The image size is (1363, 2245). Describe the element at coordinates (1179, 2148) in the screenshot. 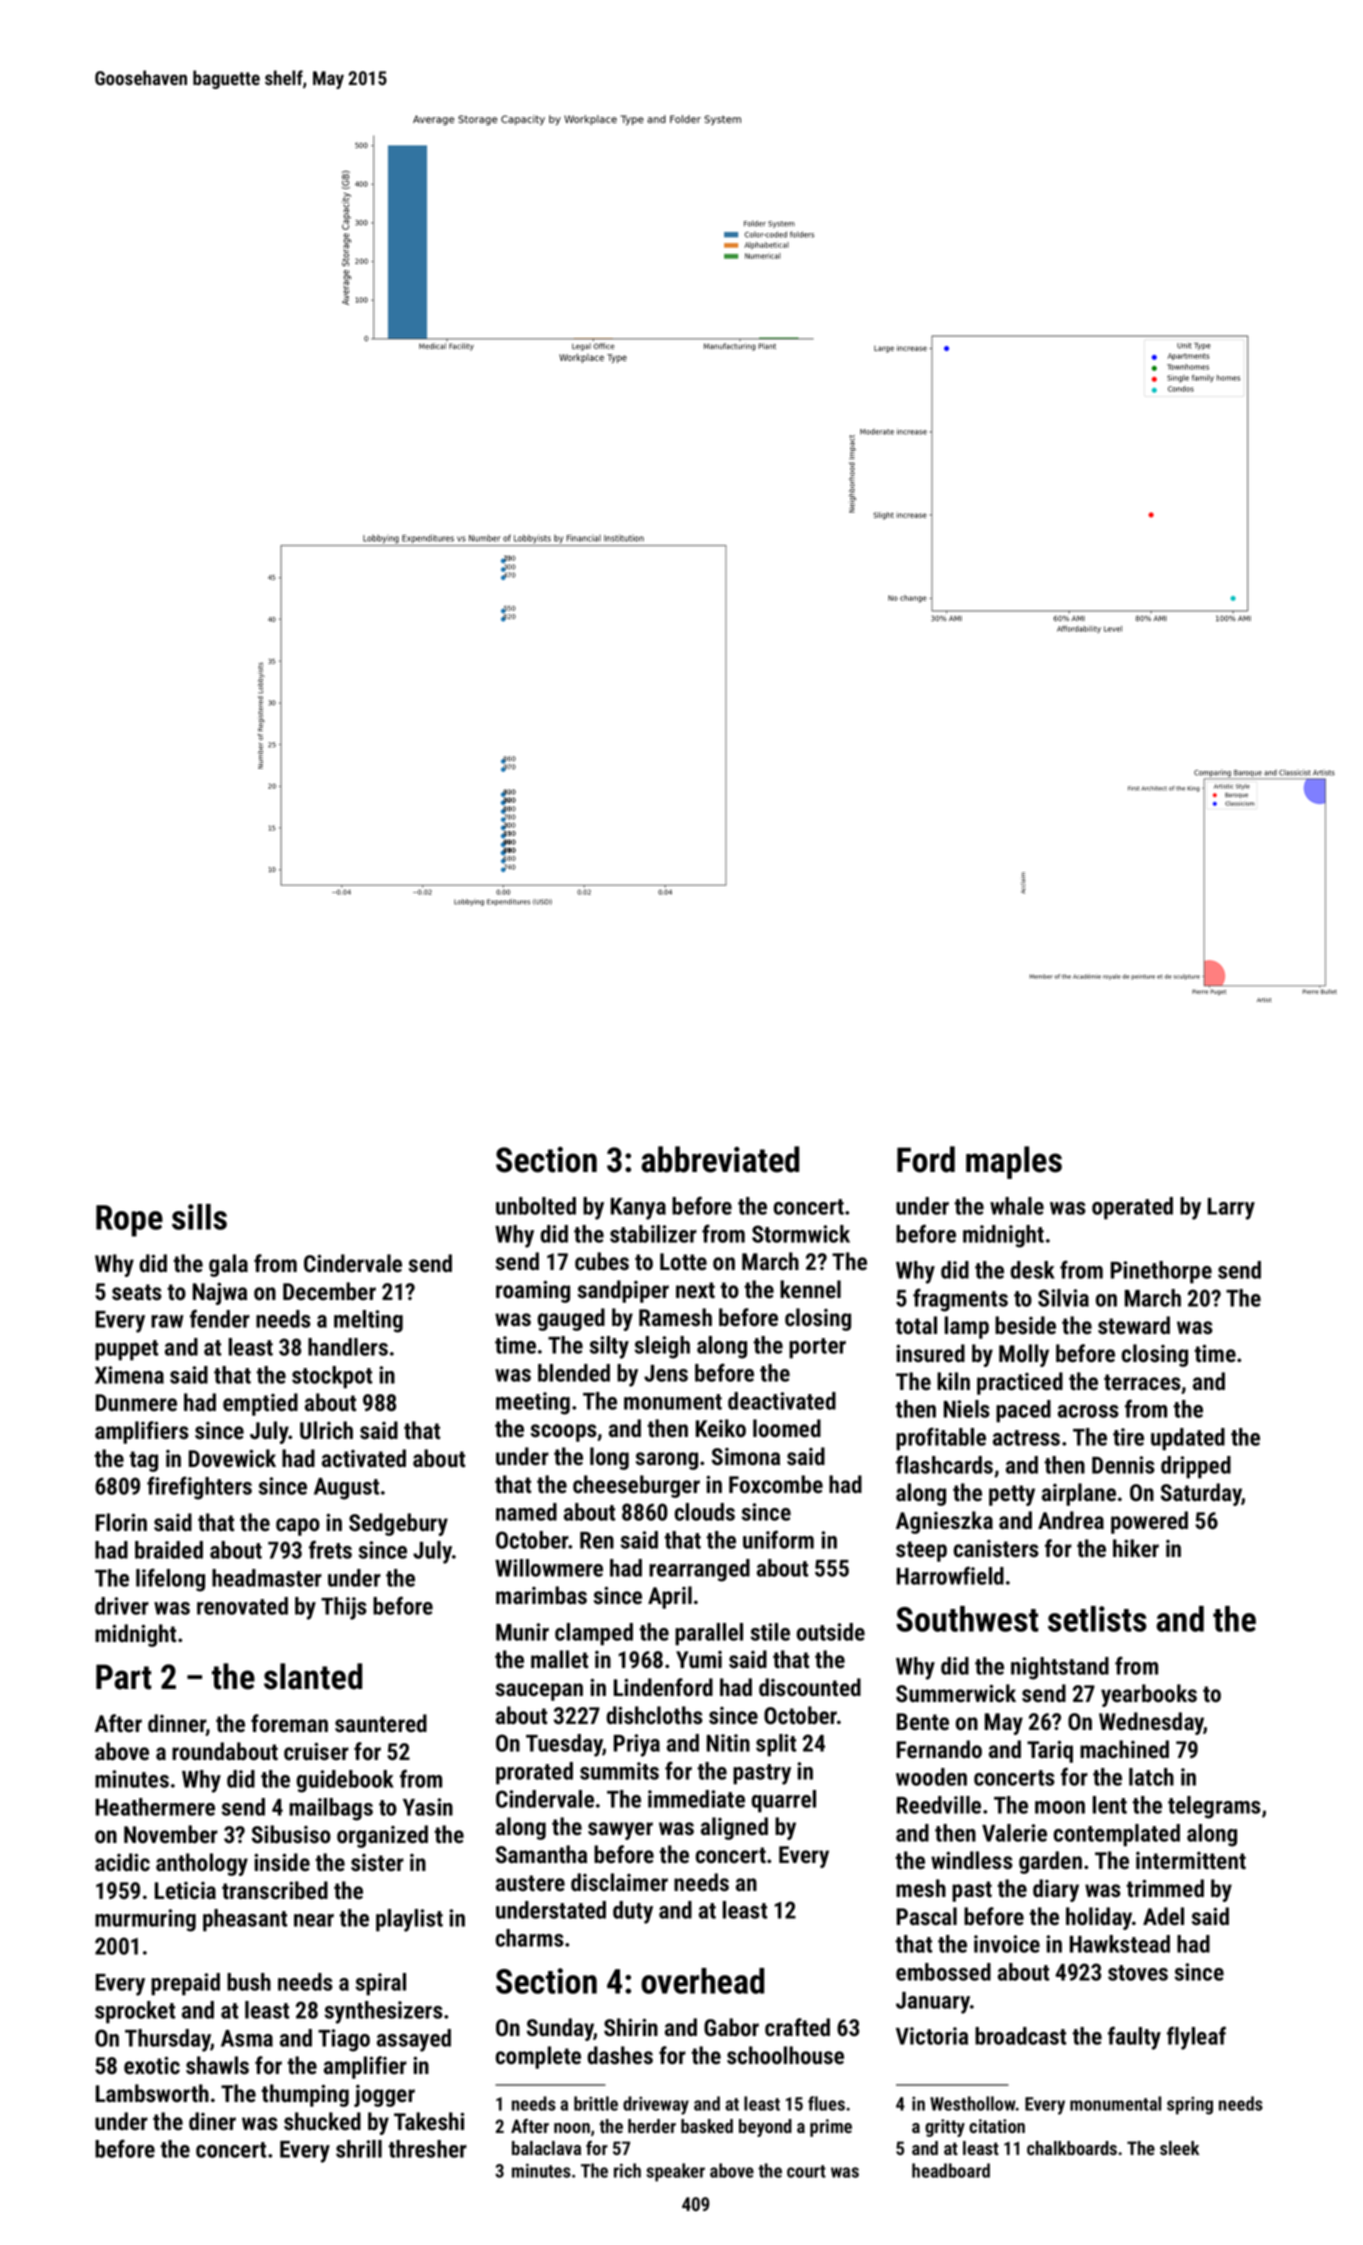

I see `sleek` at that location.
